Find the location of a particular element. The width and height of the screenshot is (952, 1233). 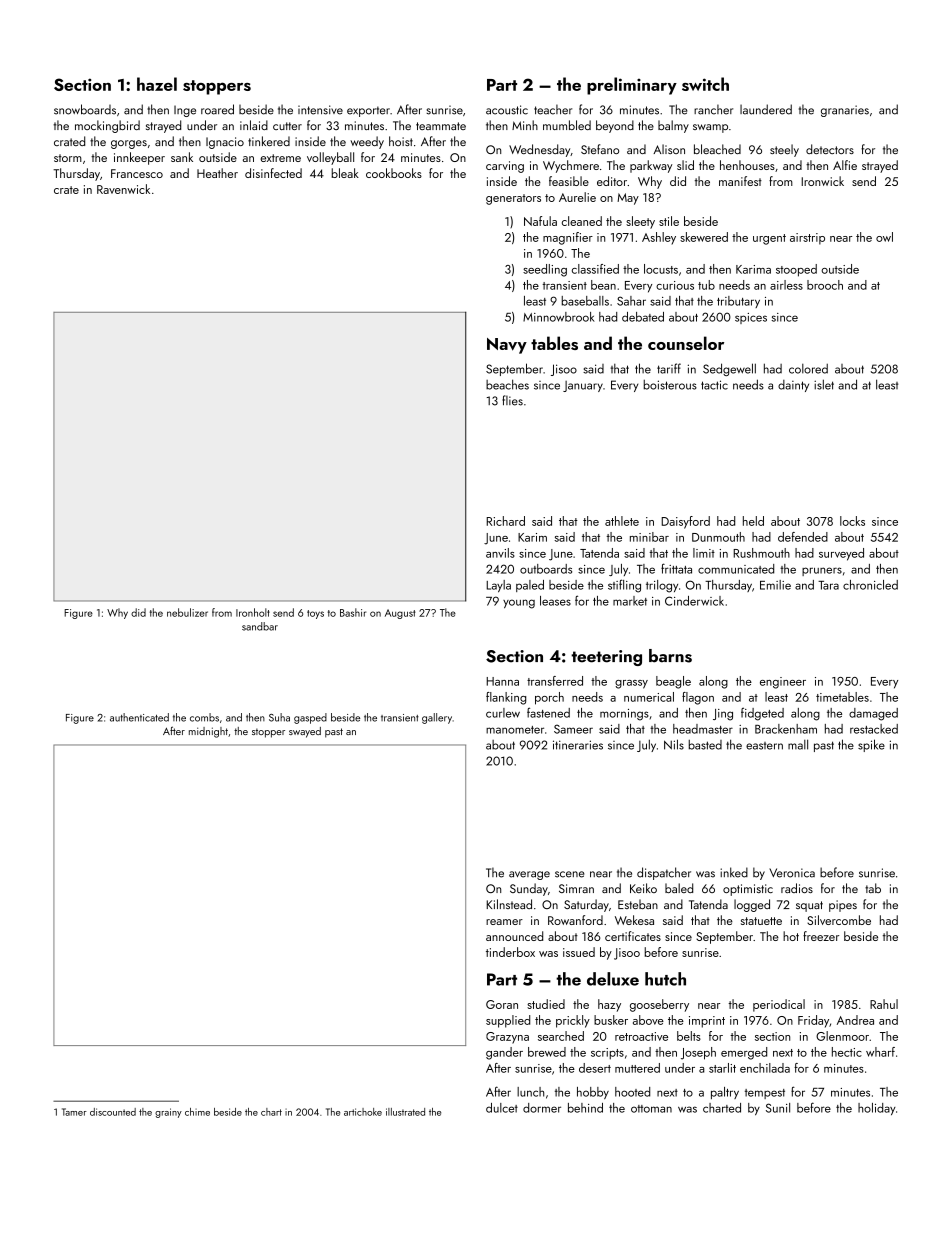

August is located at coordinates (400, 614).
